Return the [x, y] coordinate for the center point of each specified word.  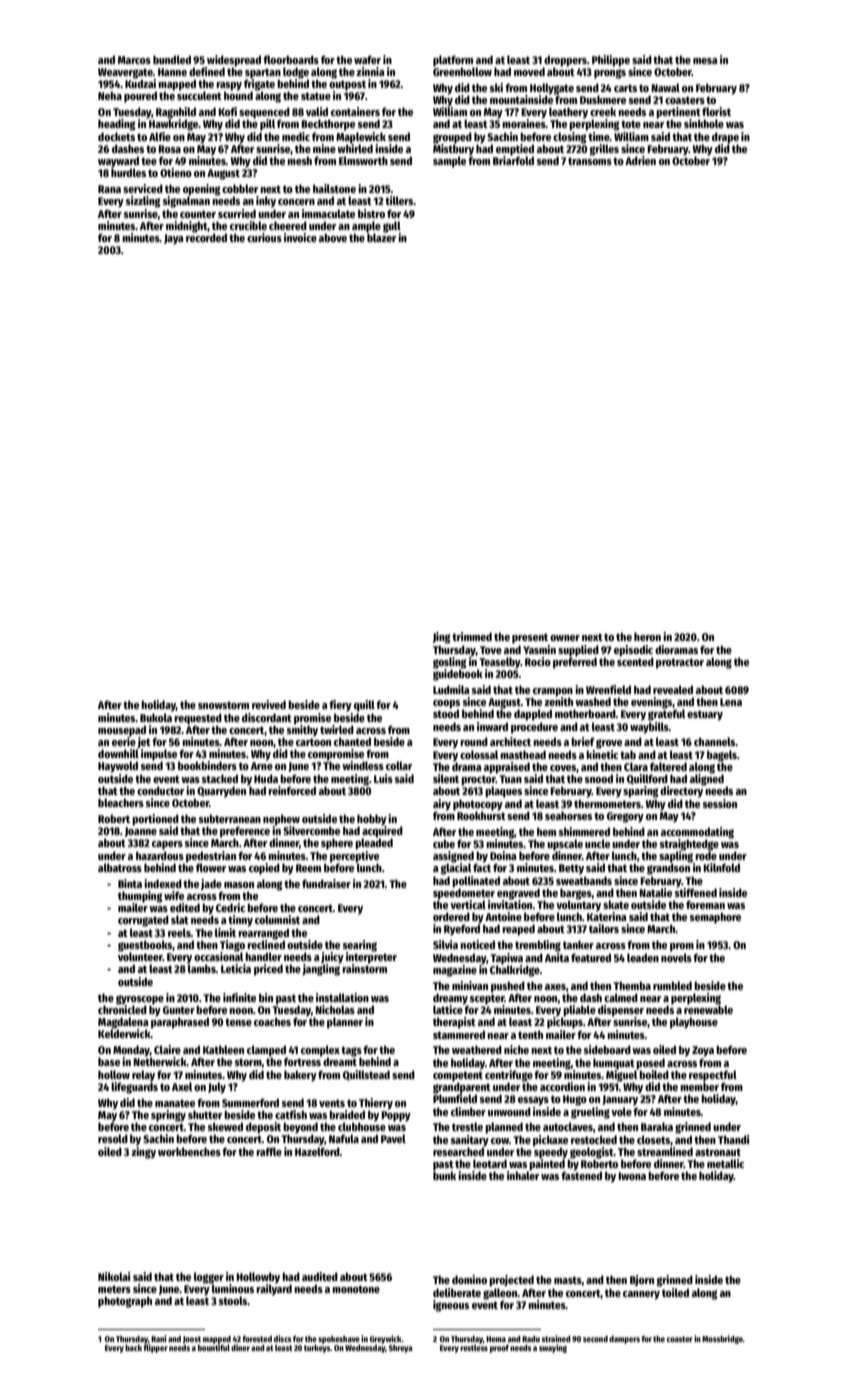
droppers [565, 61]
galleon [500, 1294]
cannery [641, 1295]
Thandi [733, 1139]
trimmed [472, 636]
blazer [381, 237]
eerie [124, 741]
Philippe [611, 61]
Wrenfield [608, 689]
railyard [274, 1290]
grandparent [462, 1088]
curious [264, 237]
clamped [266, 1051]
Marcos [134, 60]
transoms [590, 161]
